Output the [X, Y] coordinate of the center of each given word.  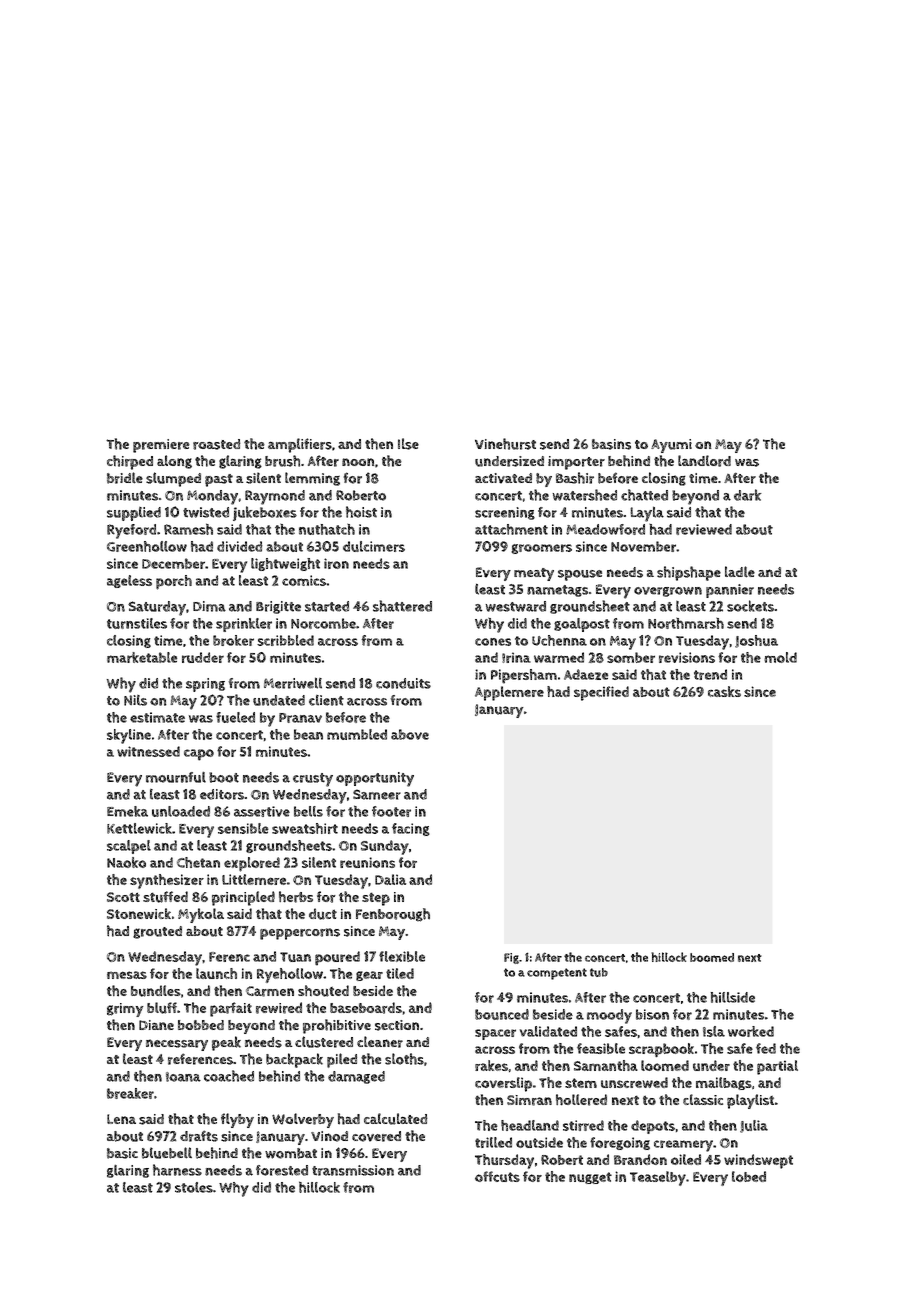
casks [724, 691]
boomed [712, 957]
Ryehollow [290, 975]
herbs [296, 897]
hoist [361, 512]
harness [177, 1170]
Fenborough [393, 915]
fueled [235, 717]
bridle [125, 478]
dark [748, 495]
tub [599, 972]
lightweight [285, 564]
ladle [740, 572]
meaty [534, 574]
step [376, 899]
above [410, 734]
